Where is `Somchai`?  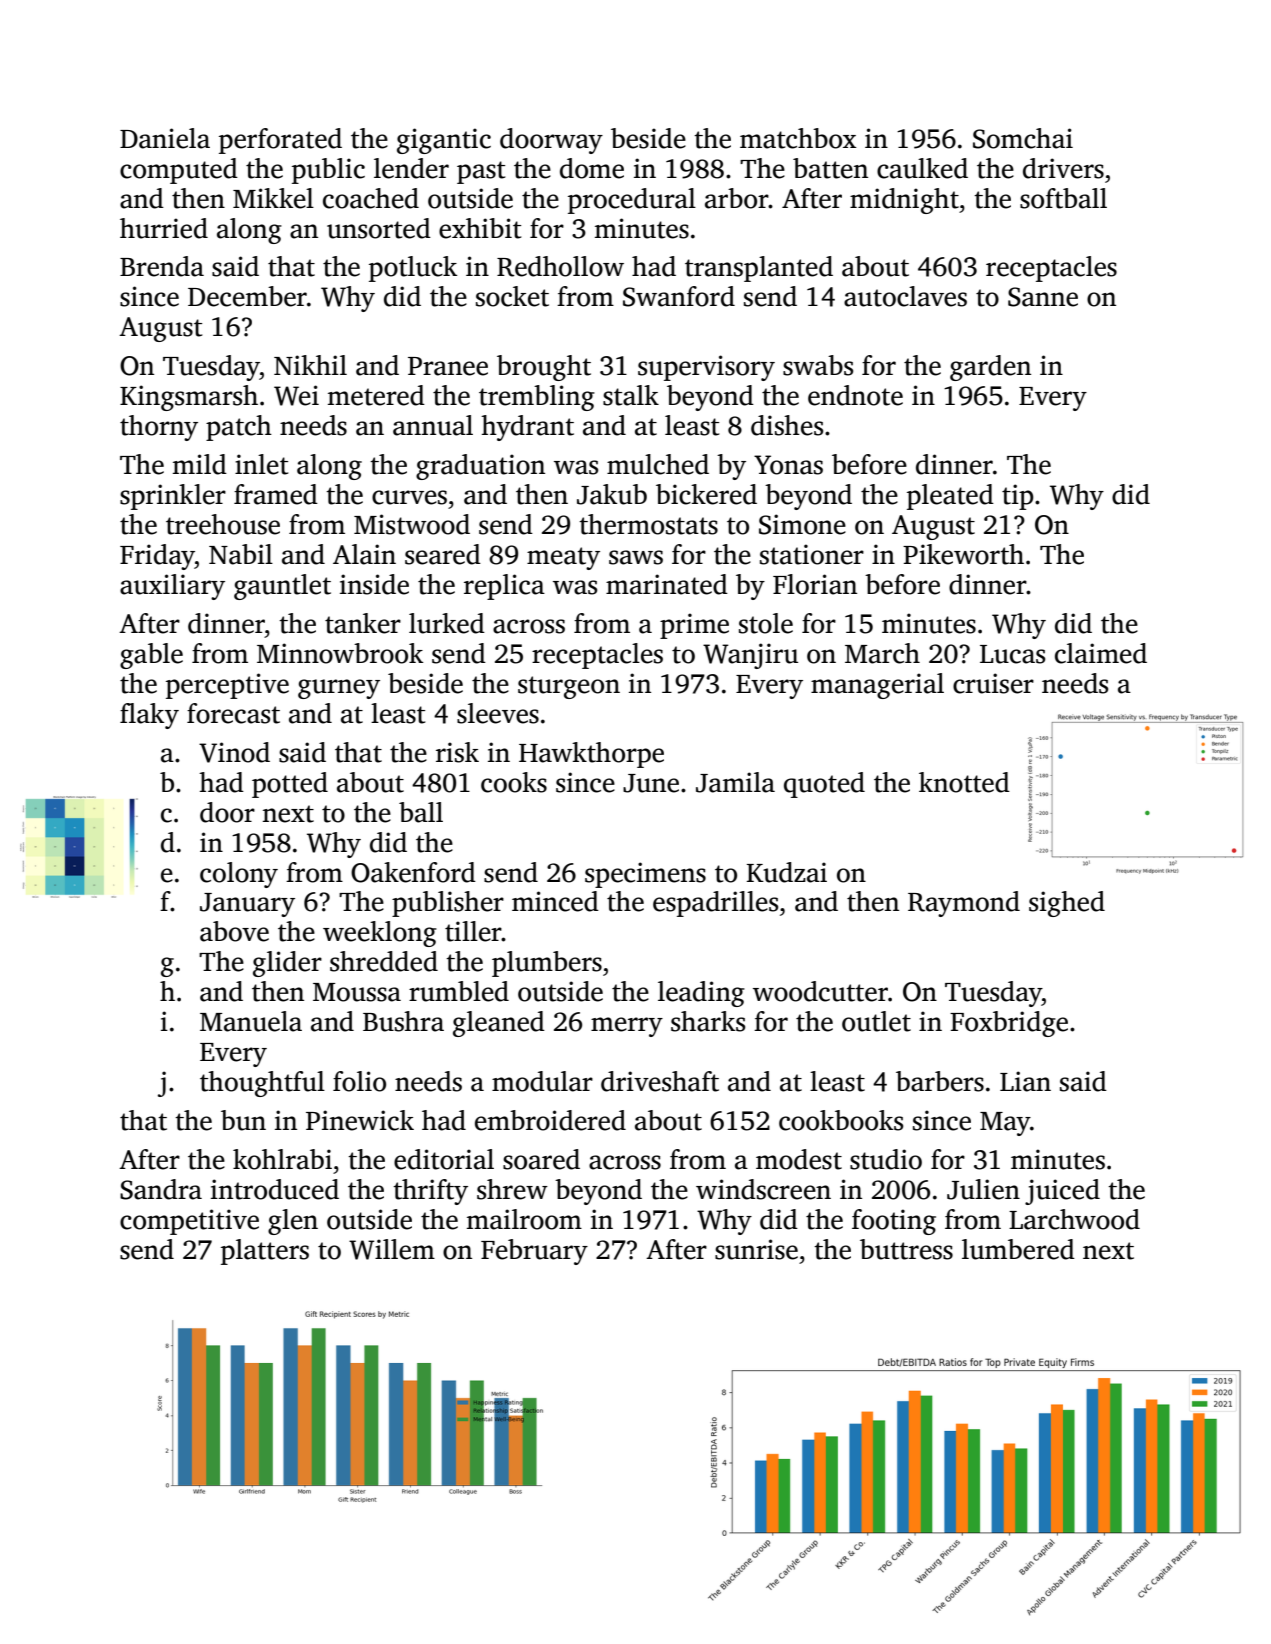
Somchai is located at coordinates (1023, 138).
